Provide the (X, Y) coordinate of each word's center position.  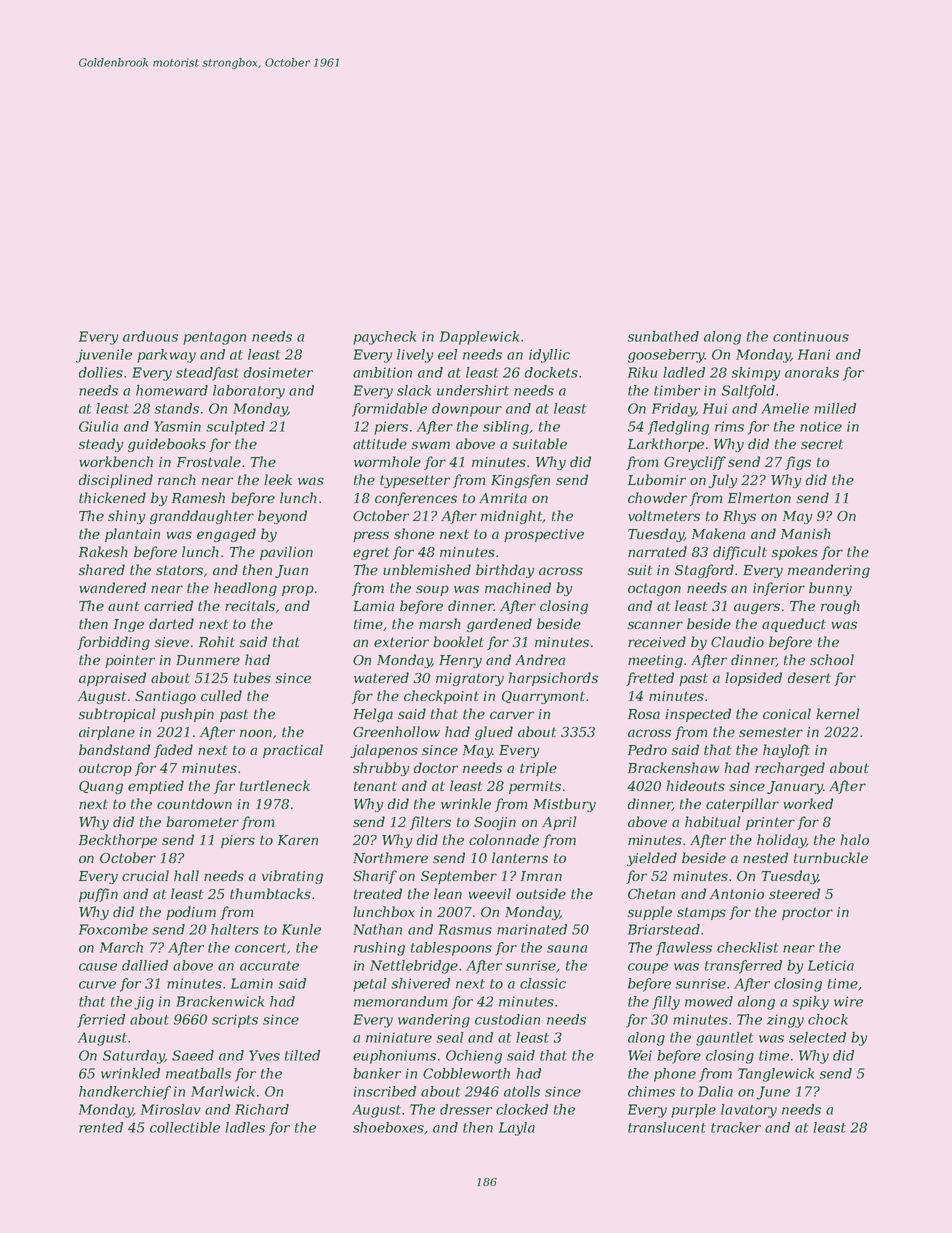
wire (848, 1001)
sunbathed (663, 336)
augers (757, 608)
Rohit (217, 641)
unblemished (427, 569)
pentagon (214, 338)
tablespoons (451, 949)
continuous (811, 336)
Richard (262, 1109)
